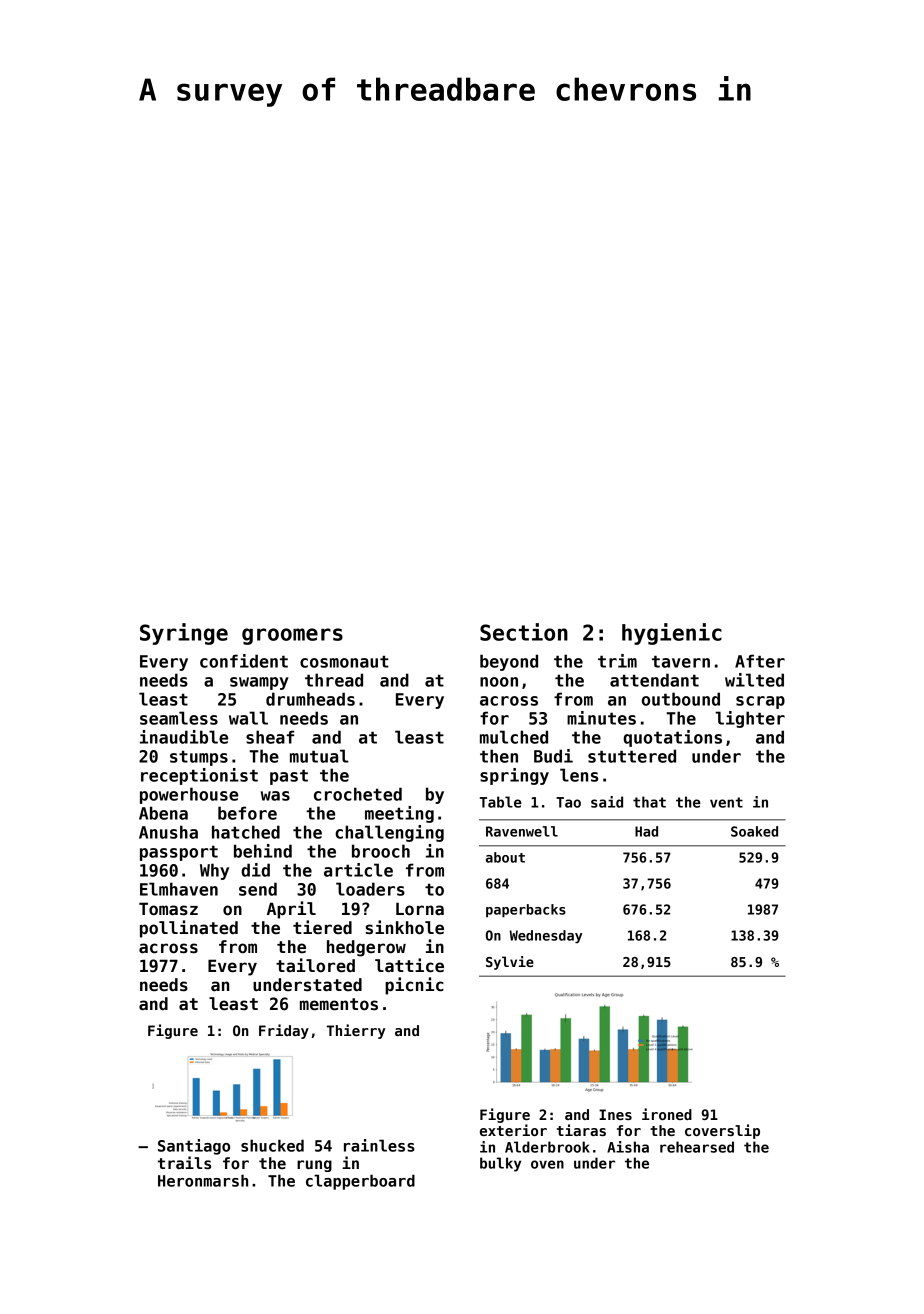 This document has width=924, height=1314. I want to click on hygienic, so click(672, 634).
